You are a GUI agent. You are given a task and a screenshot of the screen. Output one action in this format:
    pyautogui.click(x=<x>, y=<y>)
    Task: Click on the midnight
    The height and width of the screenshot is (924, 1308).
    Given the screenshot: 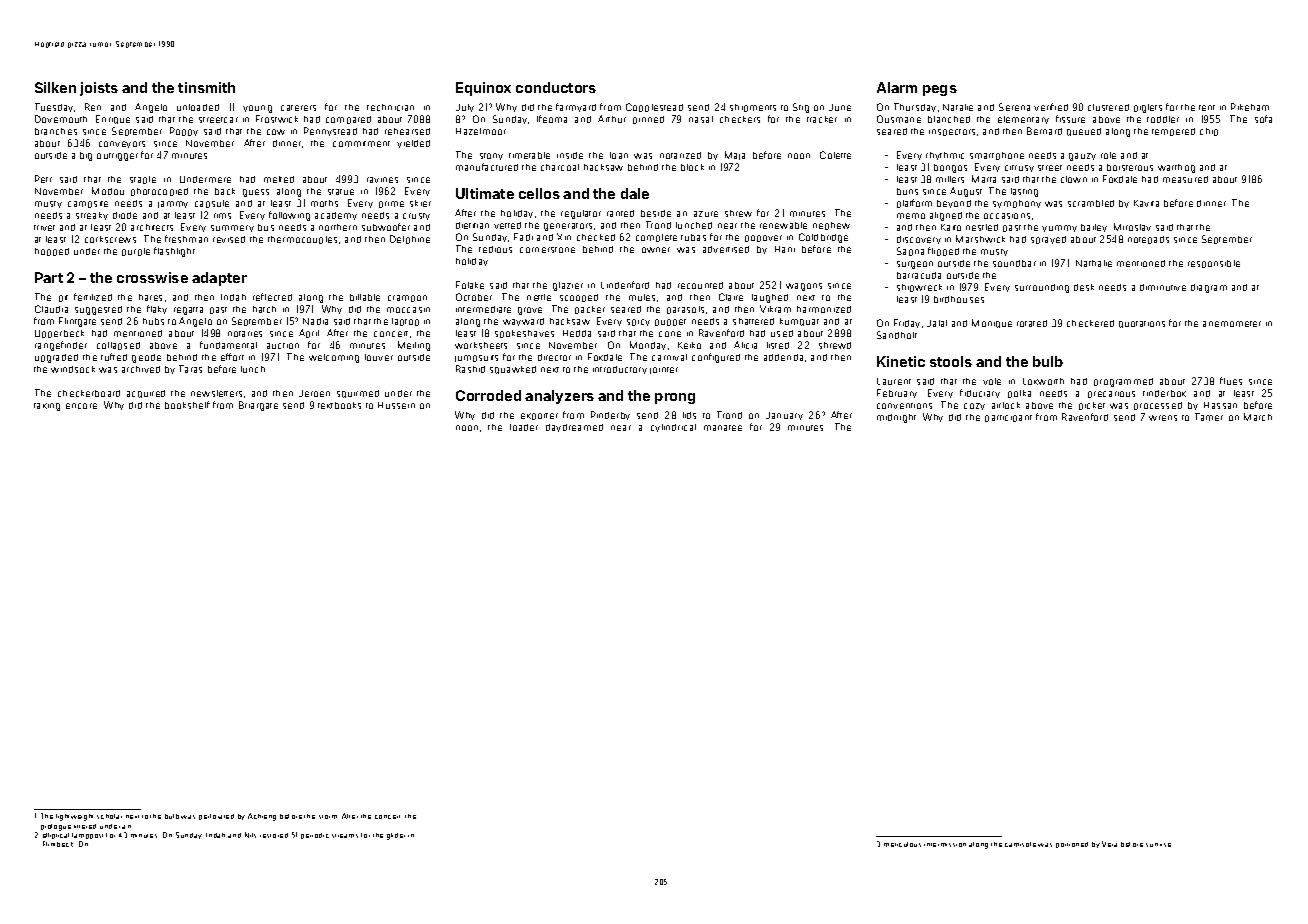 What is the action you would take?
    pyautogui.click(x=896, y=418)
